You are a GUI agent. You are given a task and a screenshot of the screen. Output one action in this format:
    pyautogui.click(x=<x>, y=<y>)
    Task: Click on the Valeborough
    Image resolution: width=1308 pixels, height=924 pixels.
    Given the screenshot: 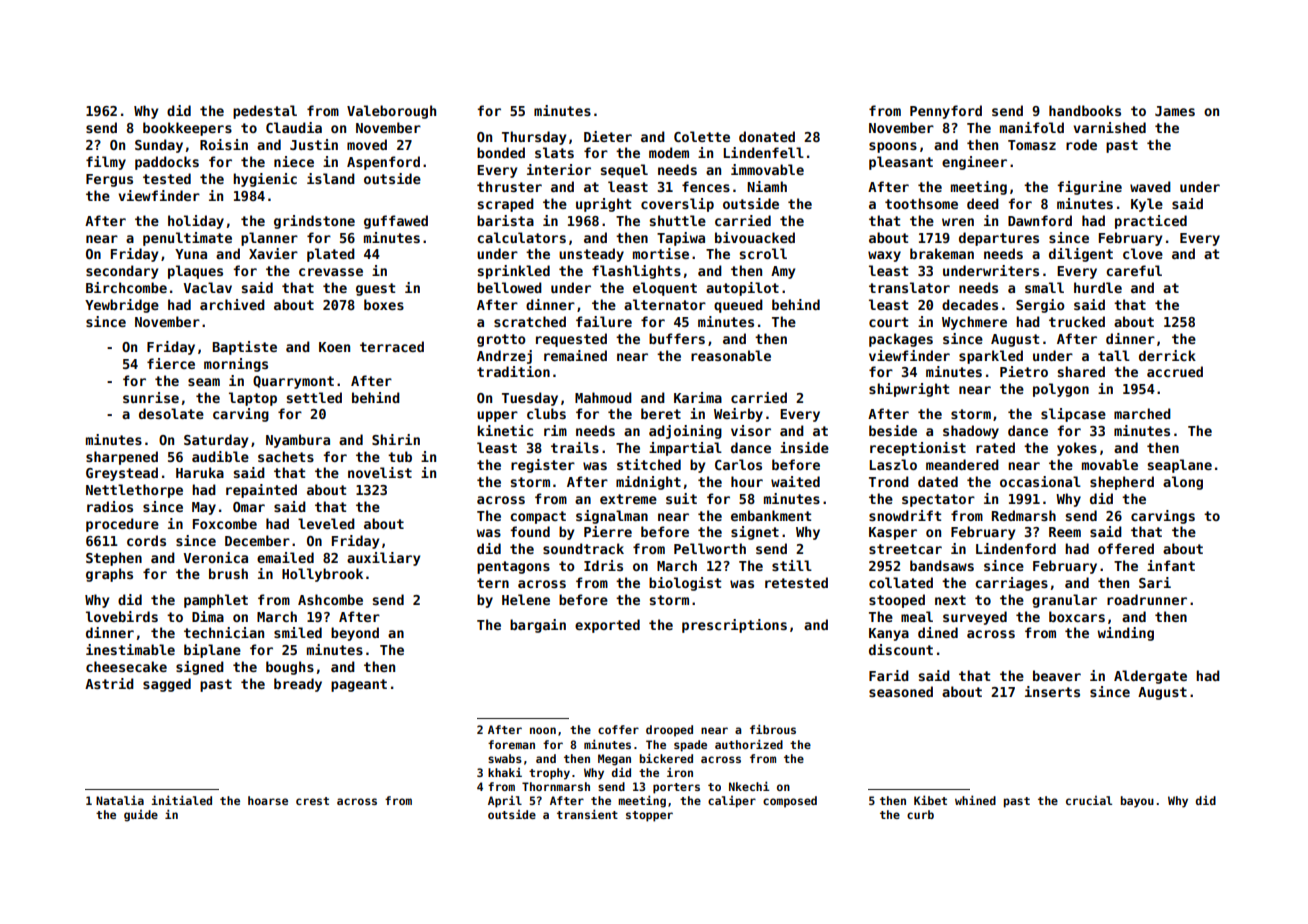 What is the action you would take?
    pyautogui.click(x=391, y=112)
